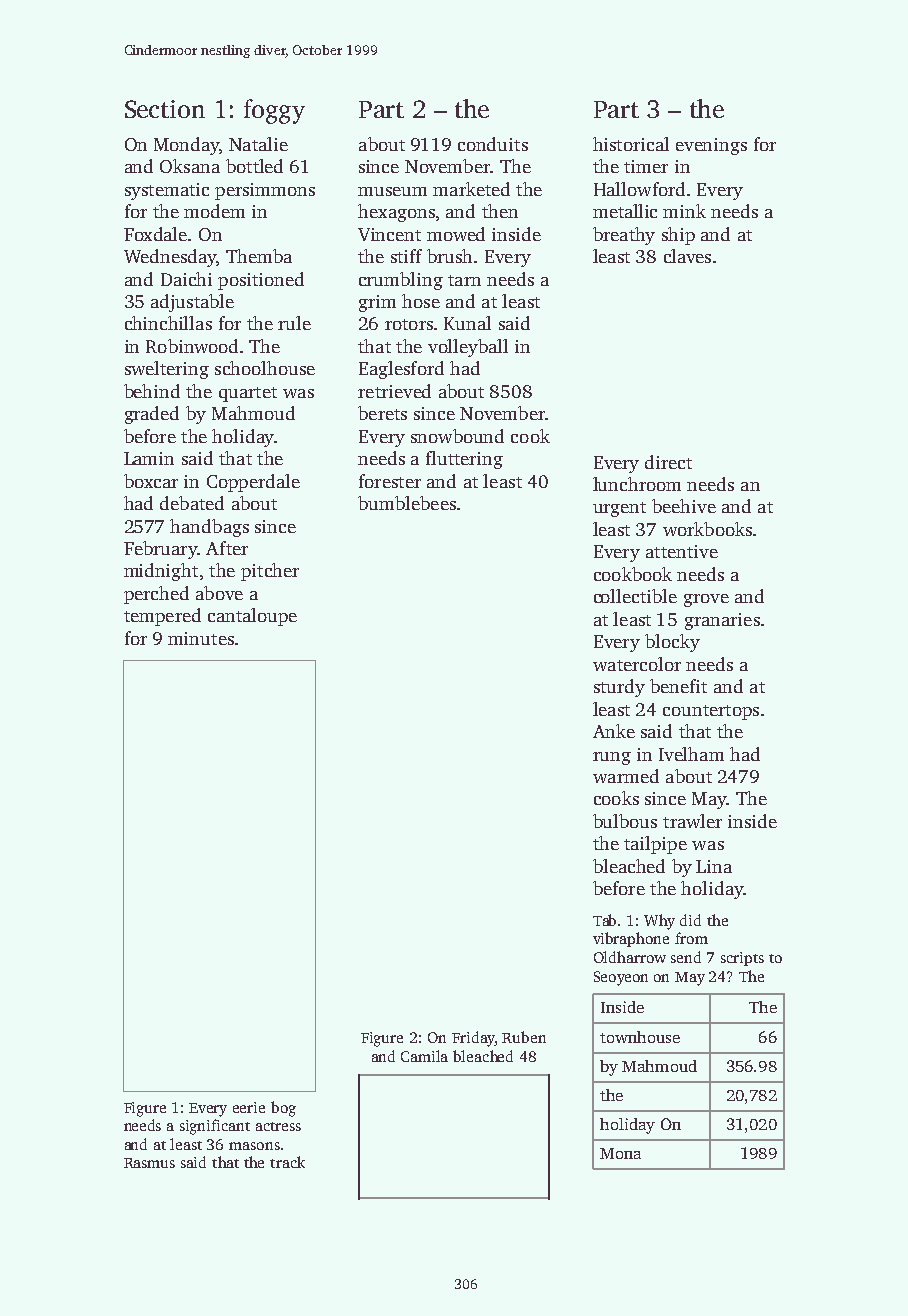 This screenshot has height=1316, width=908. What do you see at coordinates (252, 617) in the screenshot?
I see `cantaloupe` at bounding box center [252, 617].
